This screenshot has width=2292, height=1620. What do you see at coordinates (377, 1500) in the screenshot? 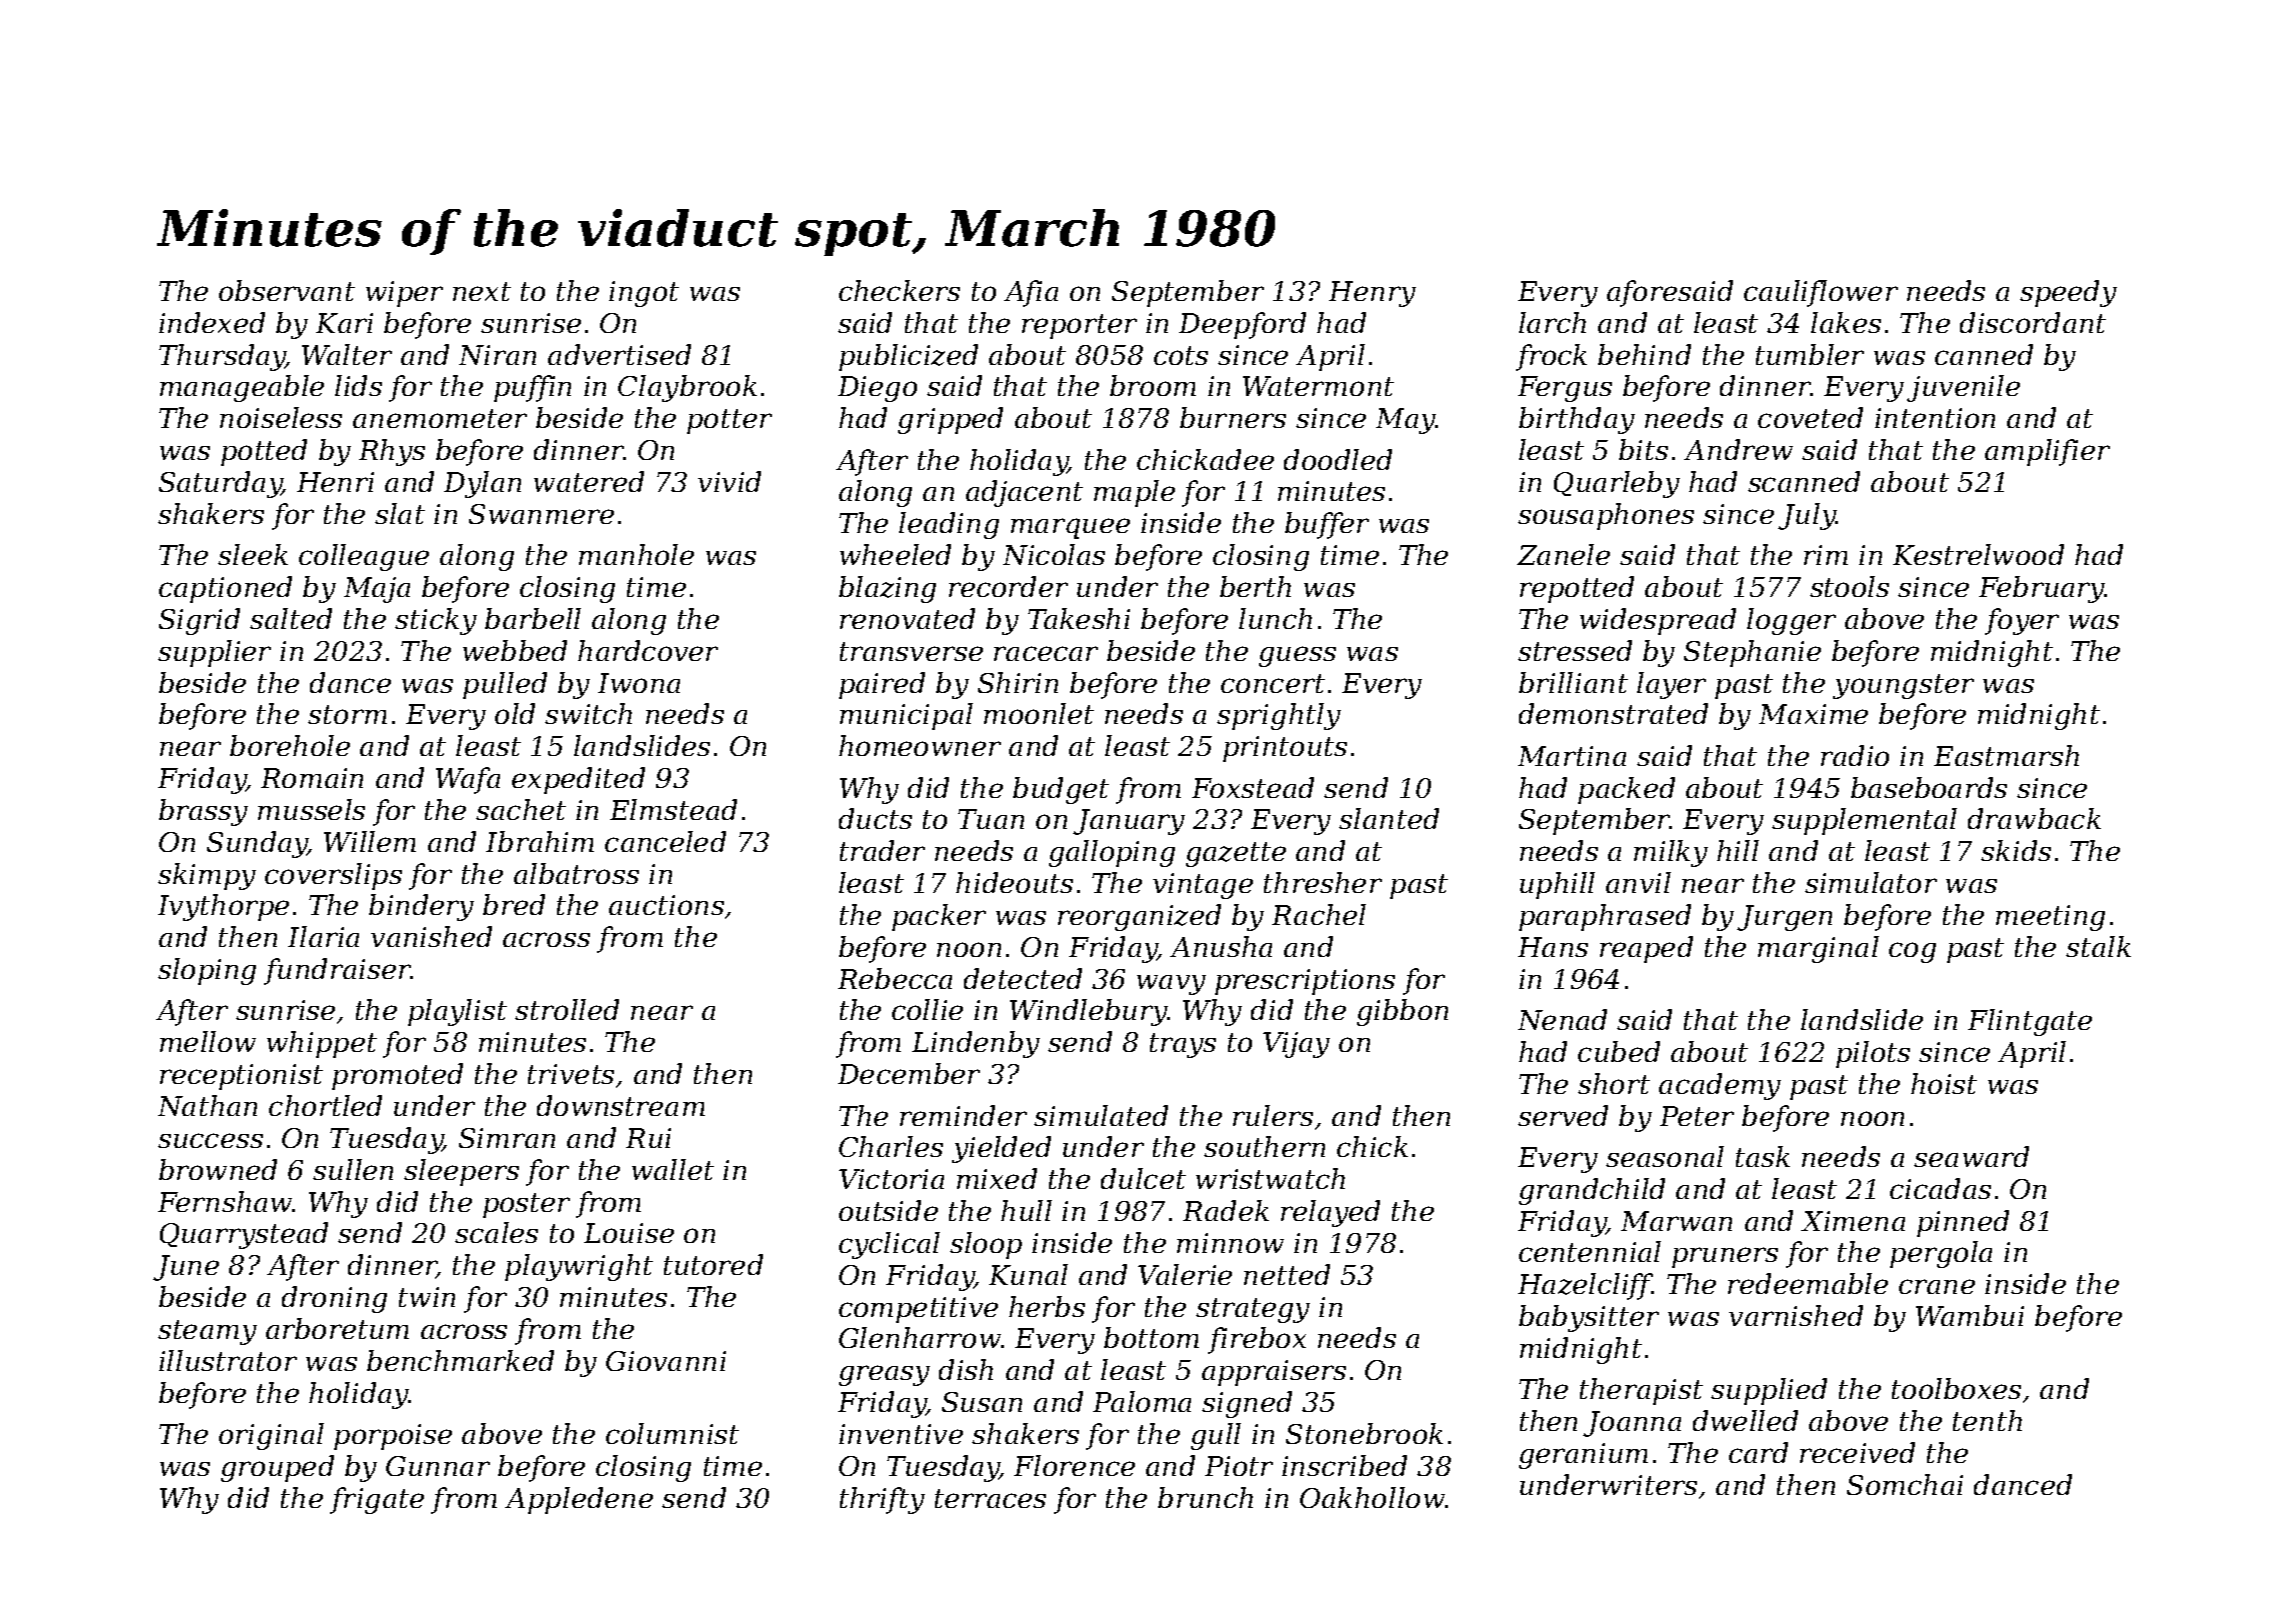
I see `frigate` at bounding box center [377, 1500].
